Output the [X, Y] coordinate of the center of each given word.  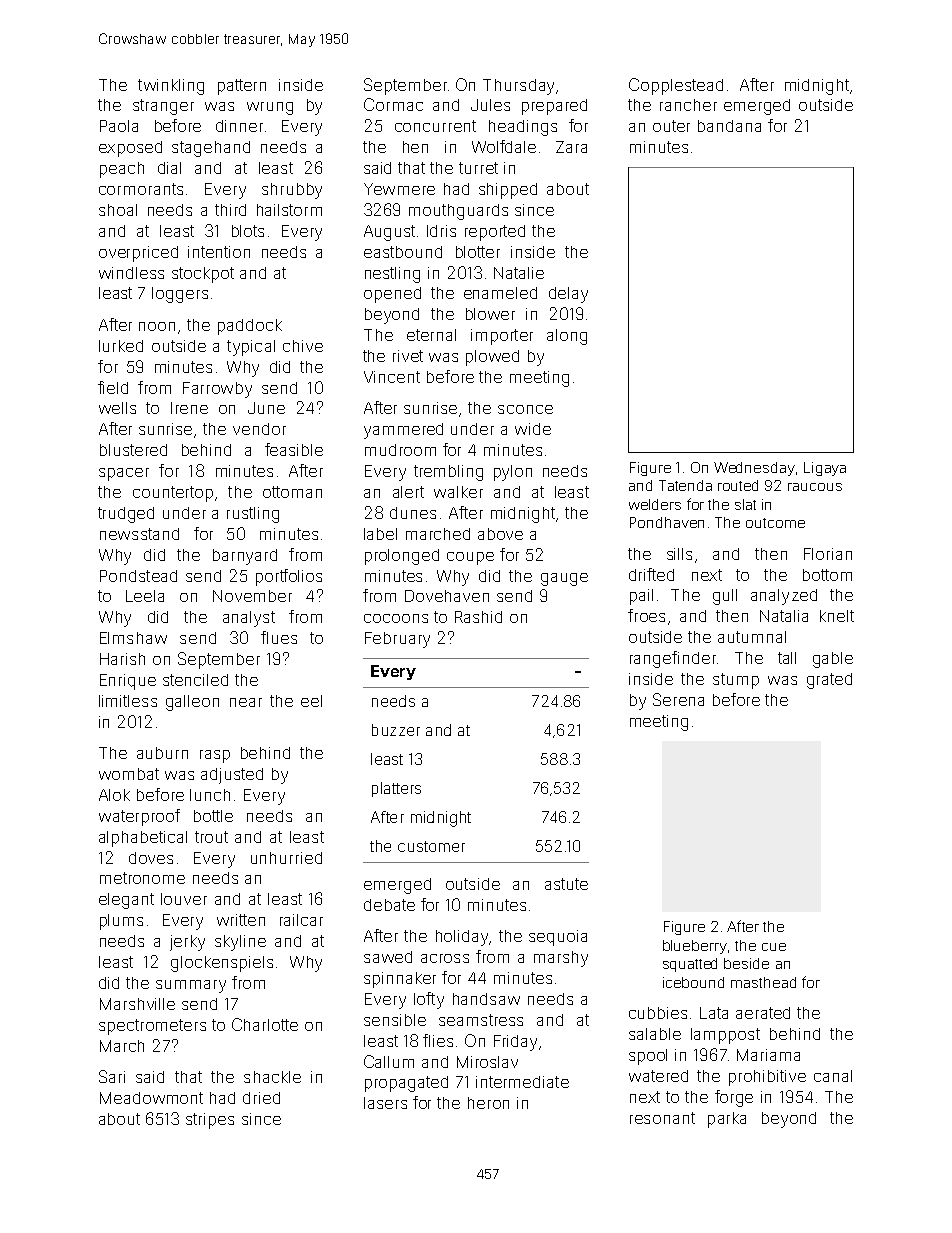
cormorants [141, 189]
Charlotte [265, 1024]
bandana [729, 126]
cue [774, 947]
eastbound [403, 252]
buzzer [396, 730]
